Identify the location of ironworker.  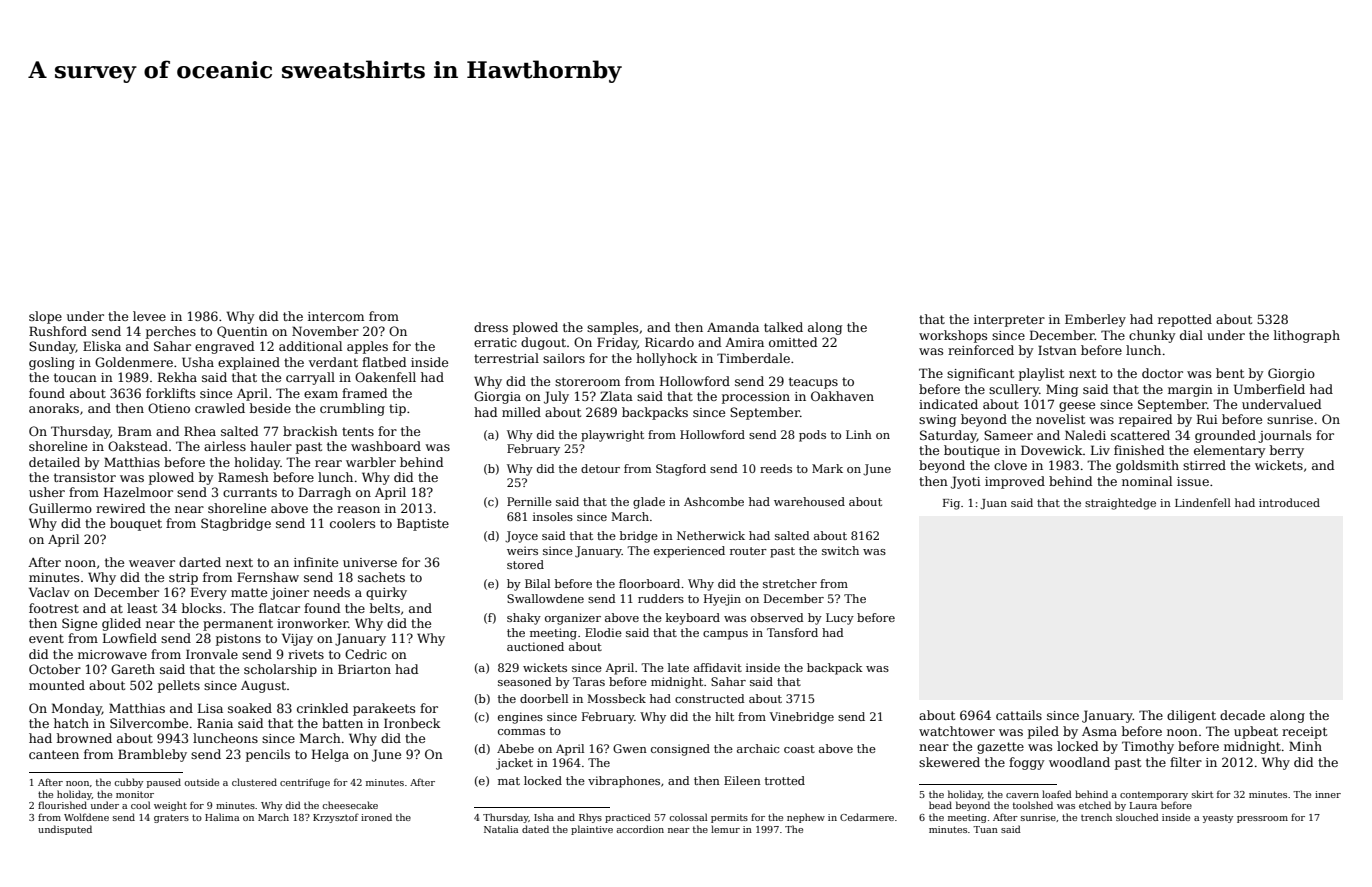
(312, 623).
